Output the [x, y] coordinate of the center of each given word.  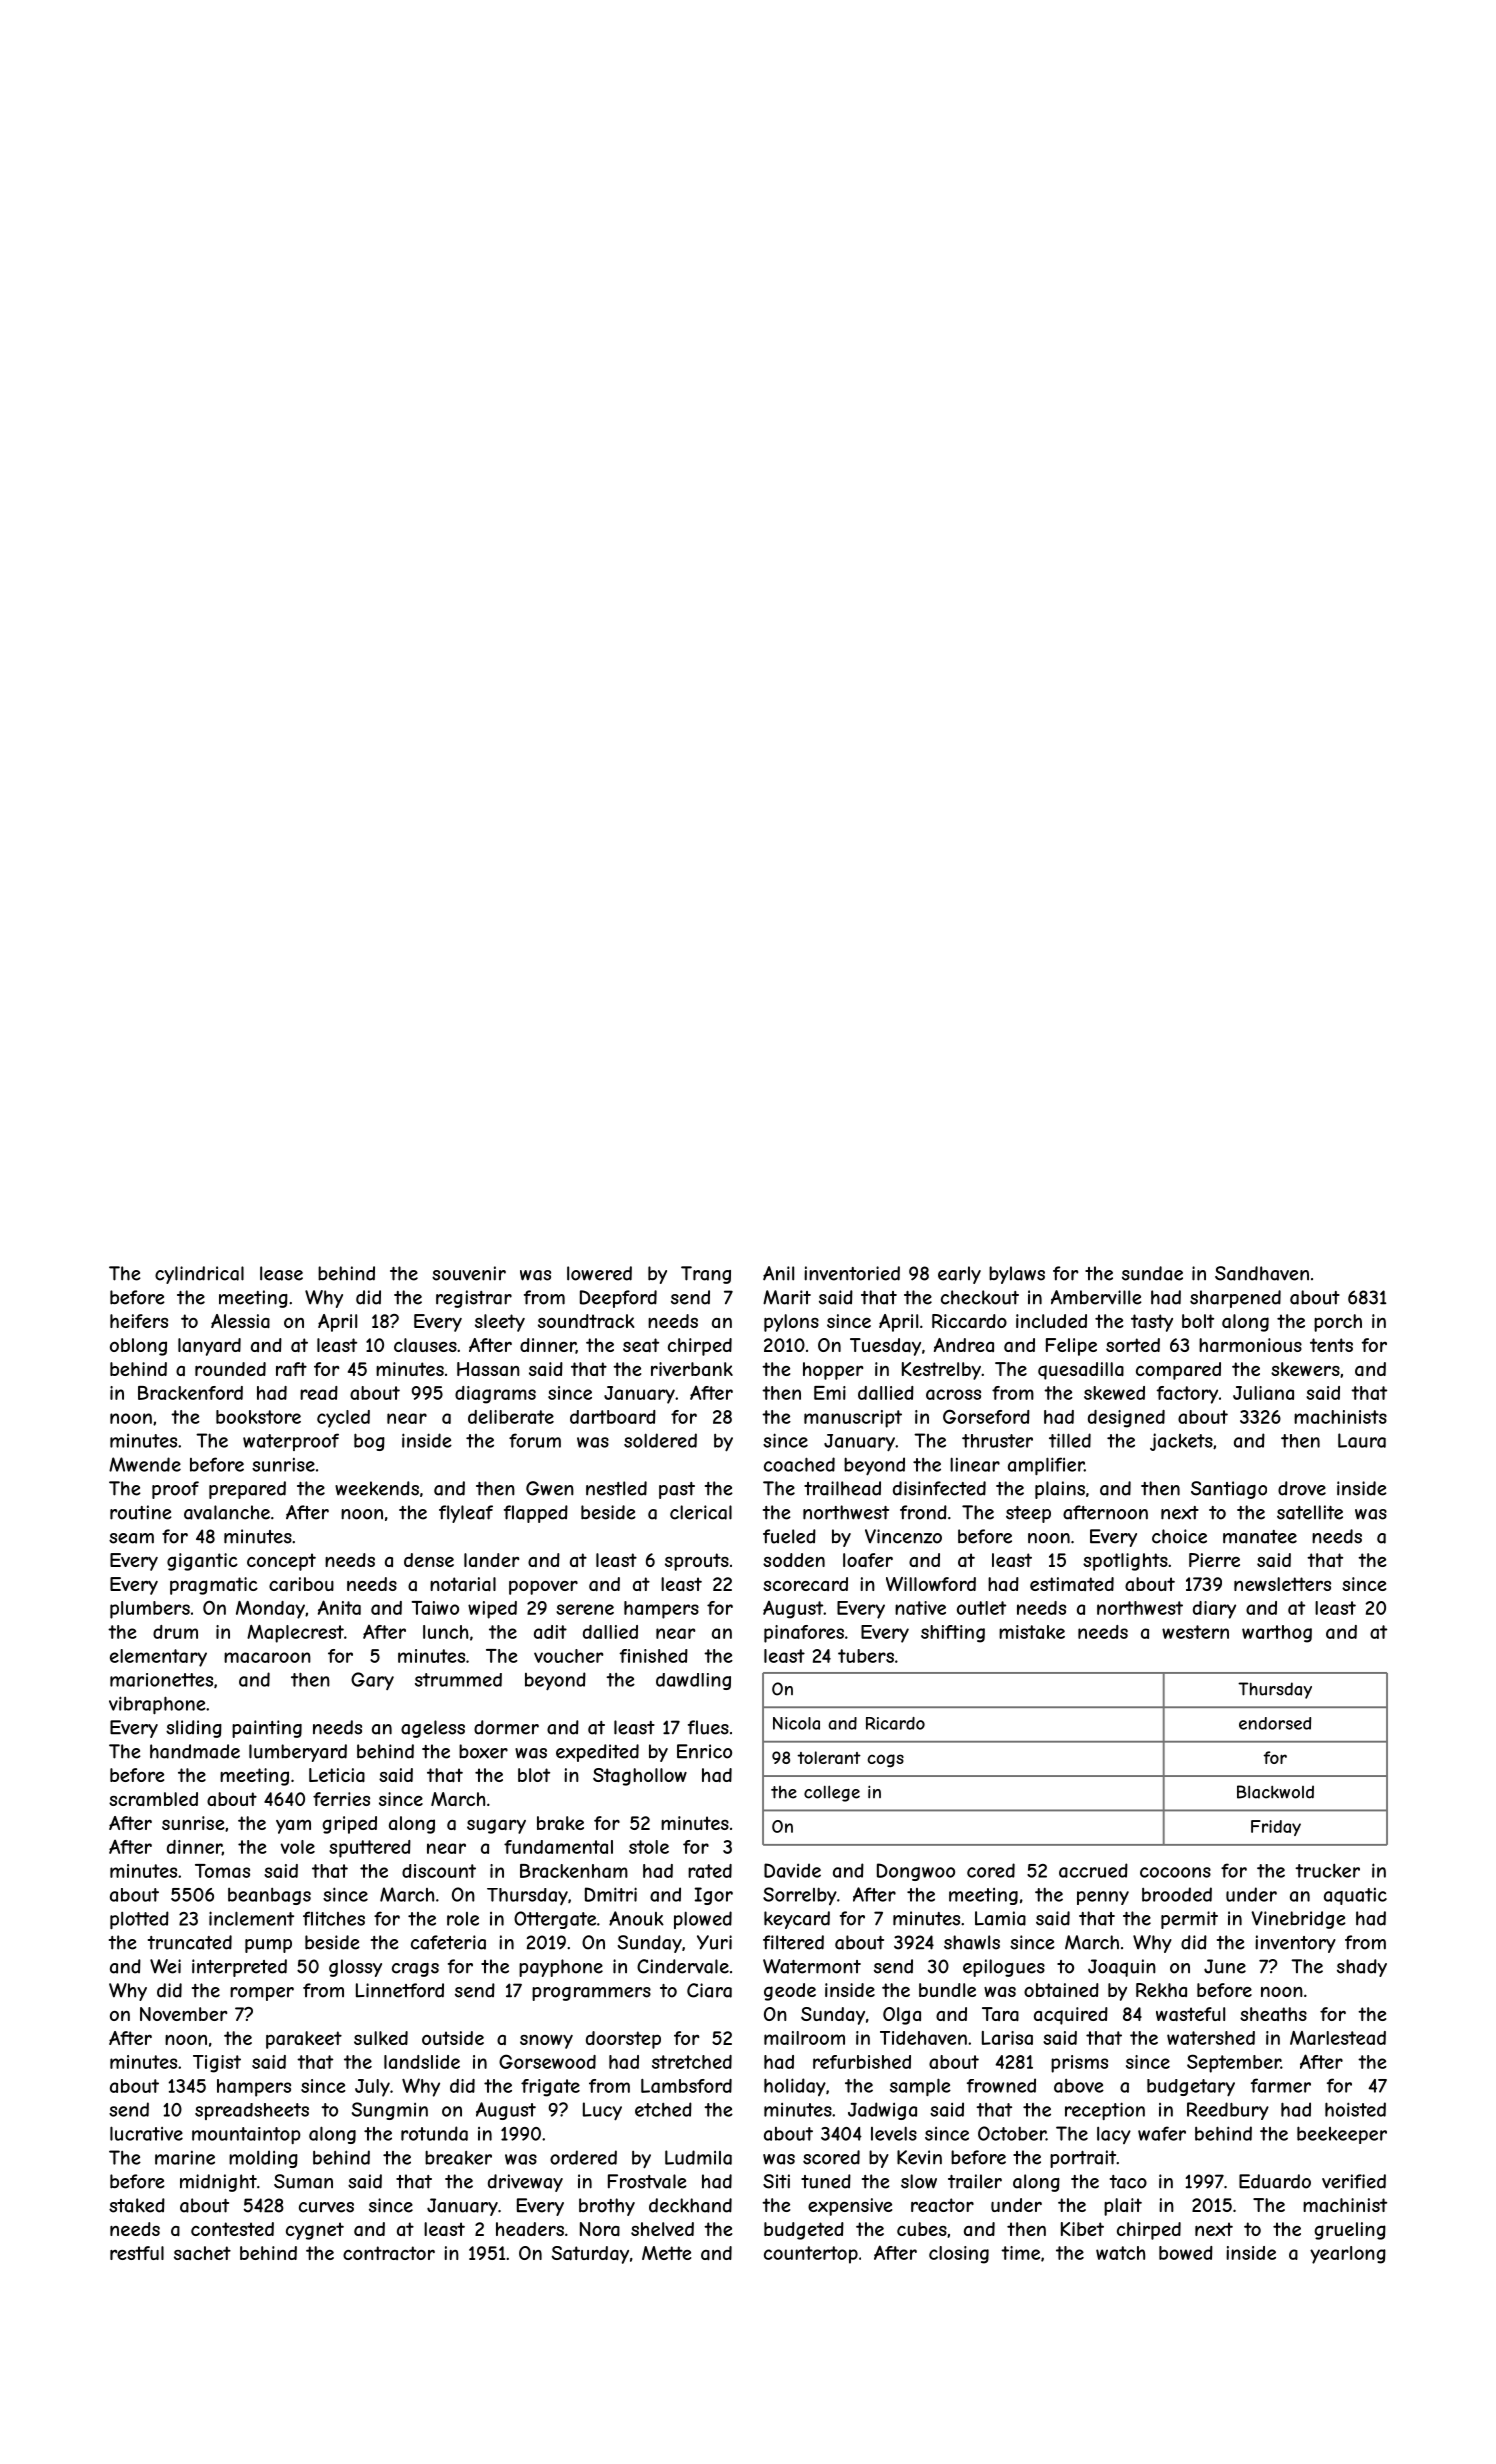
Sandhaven [1262, 1273]
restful [137, 2253]
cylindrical [199, 1275]
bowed [1186, 2253]
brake [560, 1823]
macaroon [267, 1657]
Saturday [590, 2255]
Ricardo [895, 1723]
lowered [599, 1273]
